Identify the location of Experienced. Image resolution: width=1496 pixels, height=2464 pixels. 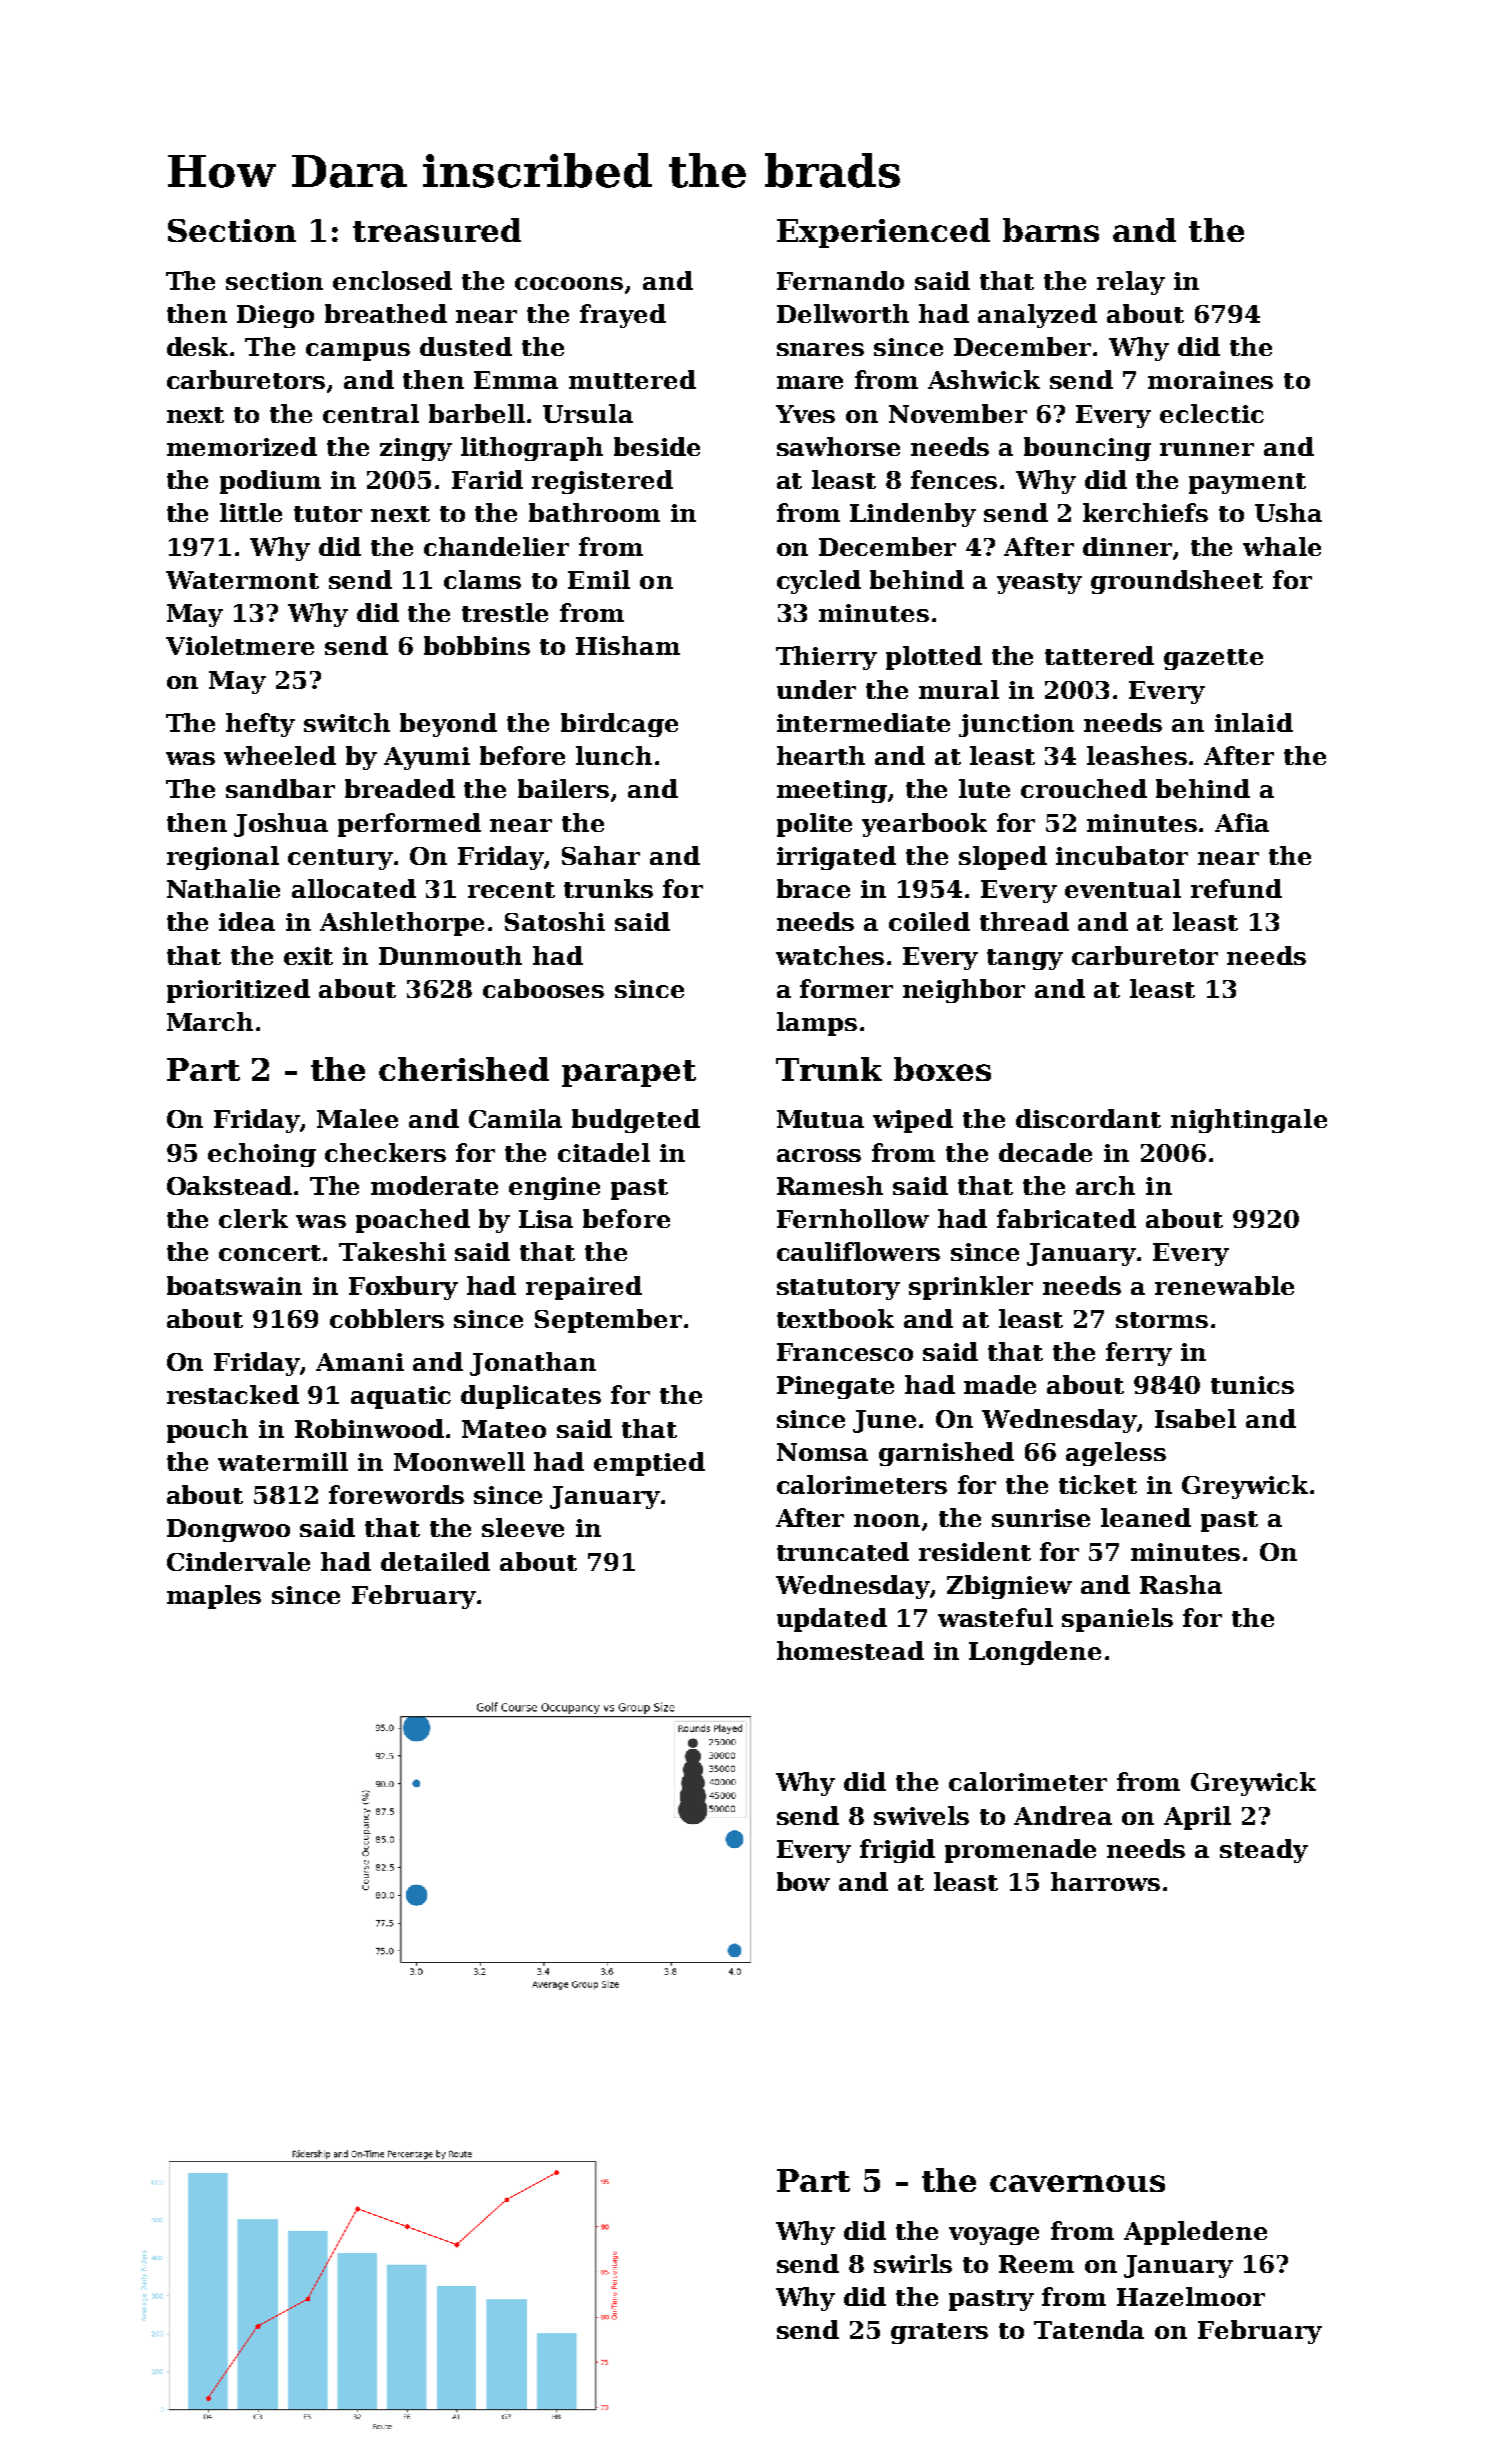
(883, 233).
